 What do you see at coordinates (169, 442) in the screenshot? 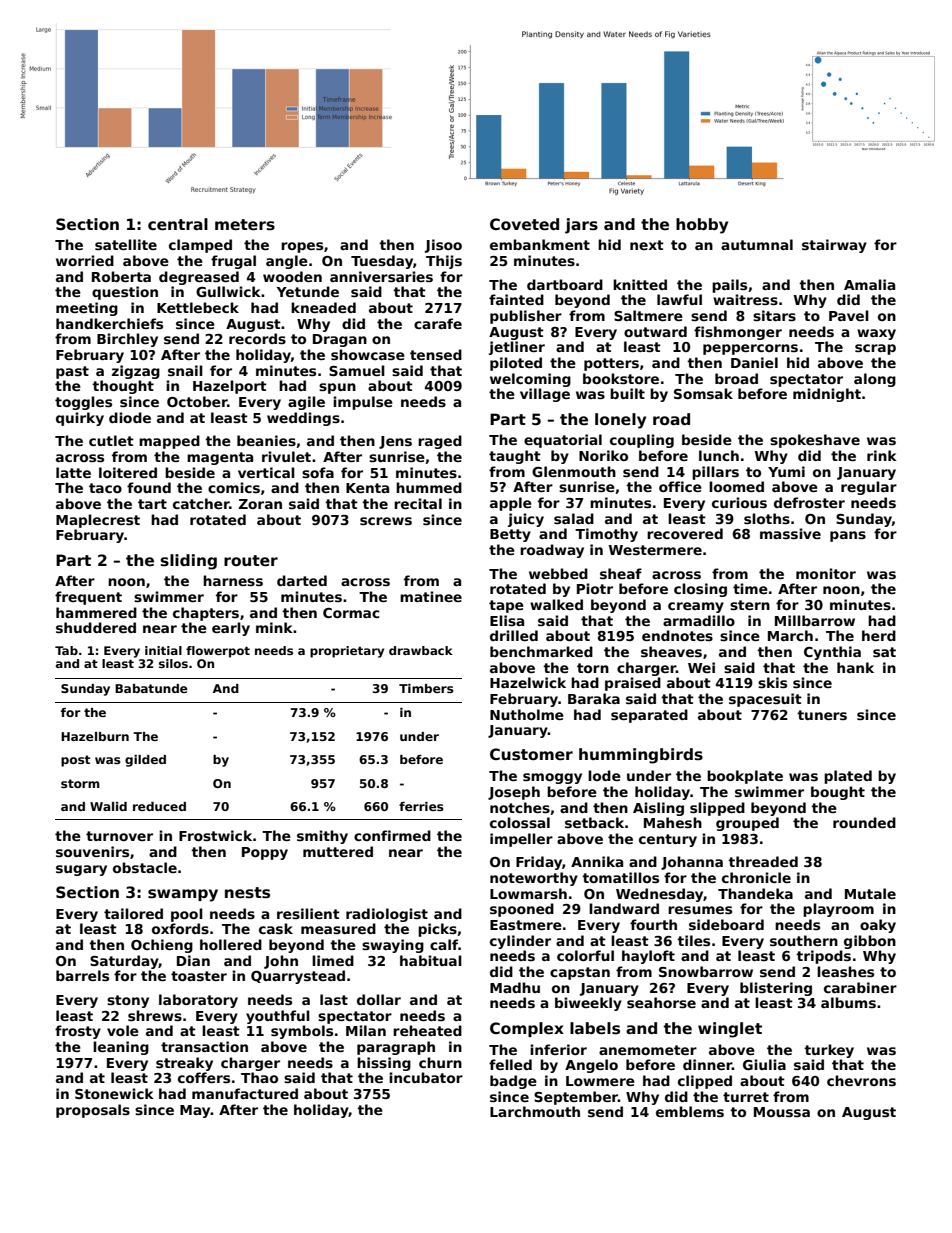
I see `mapped` at bounding box center [169, 442].
